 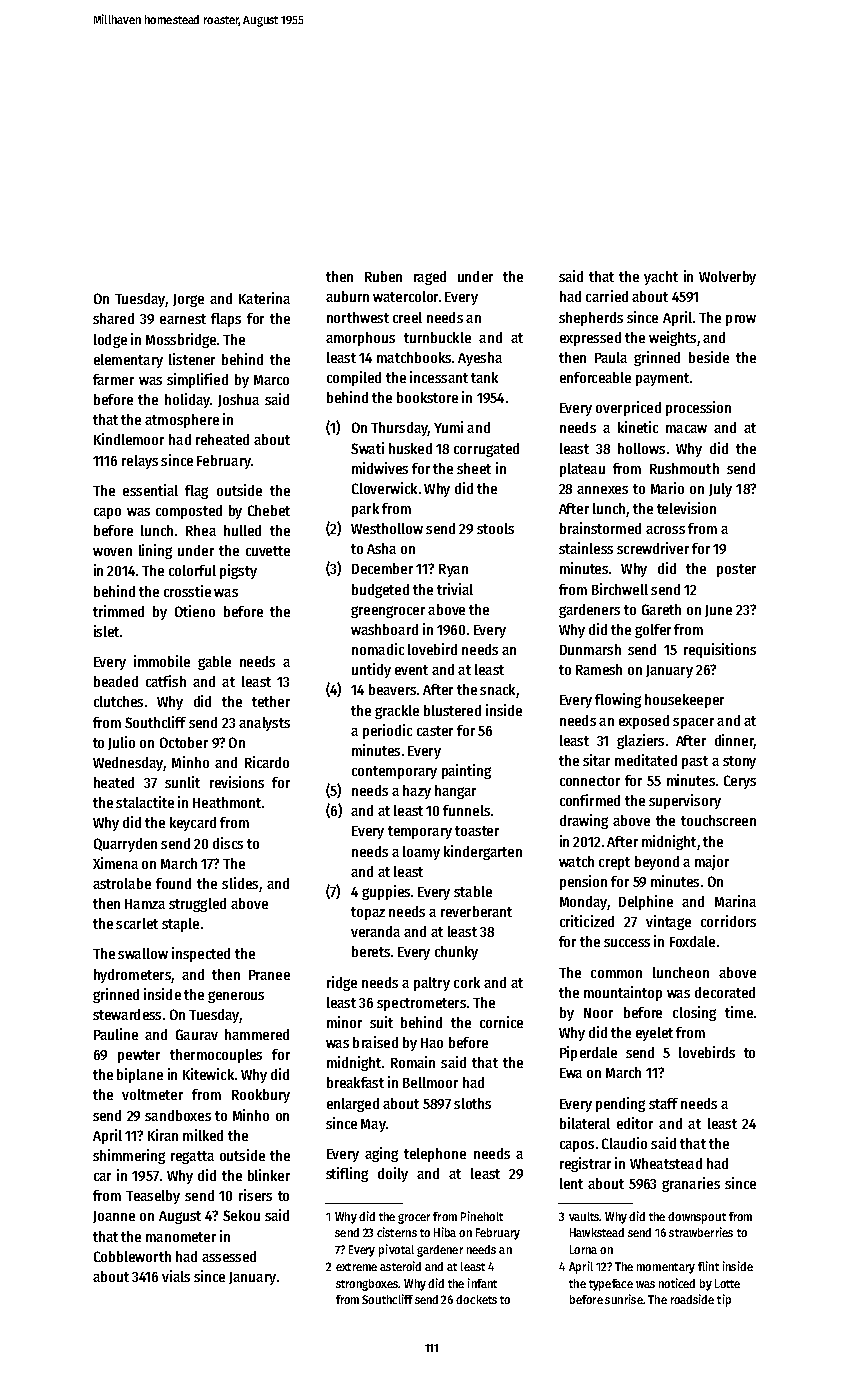 What do you see at coordinates (196, 492) in the screenshot?
I see `flag` at bounding box center [196, 492].
